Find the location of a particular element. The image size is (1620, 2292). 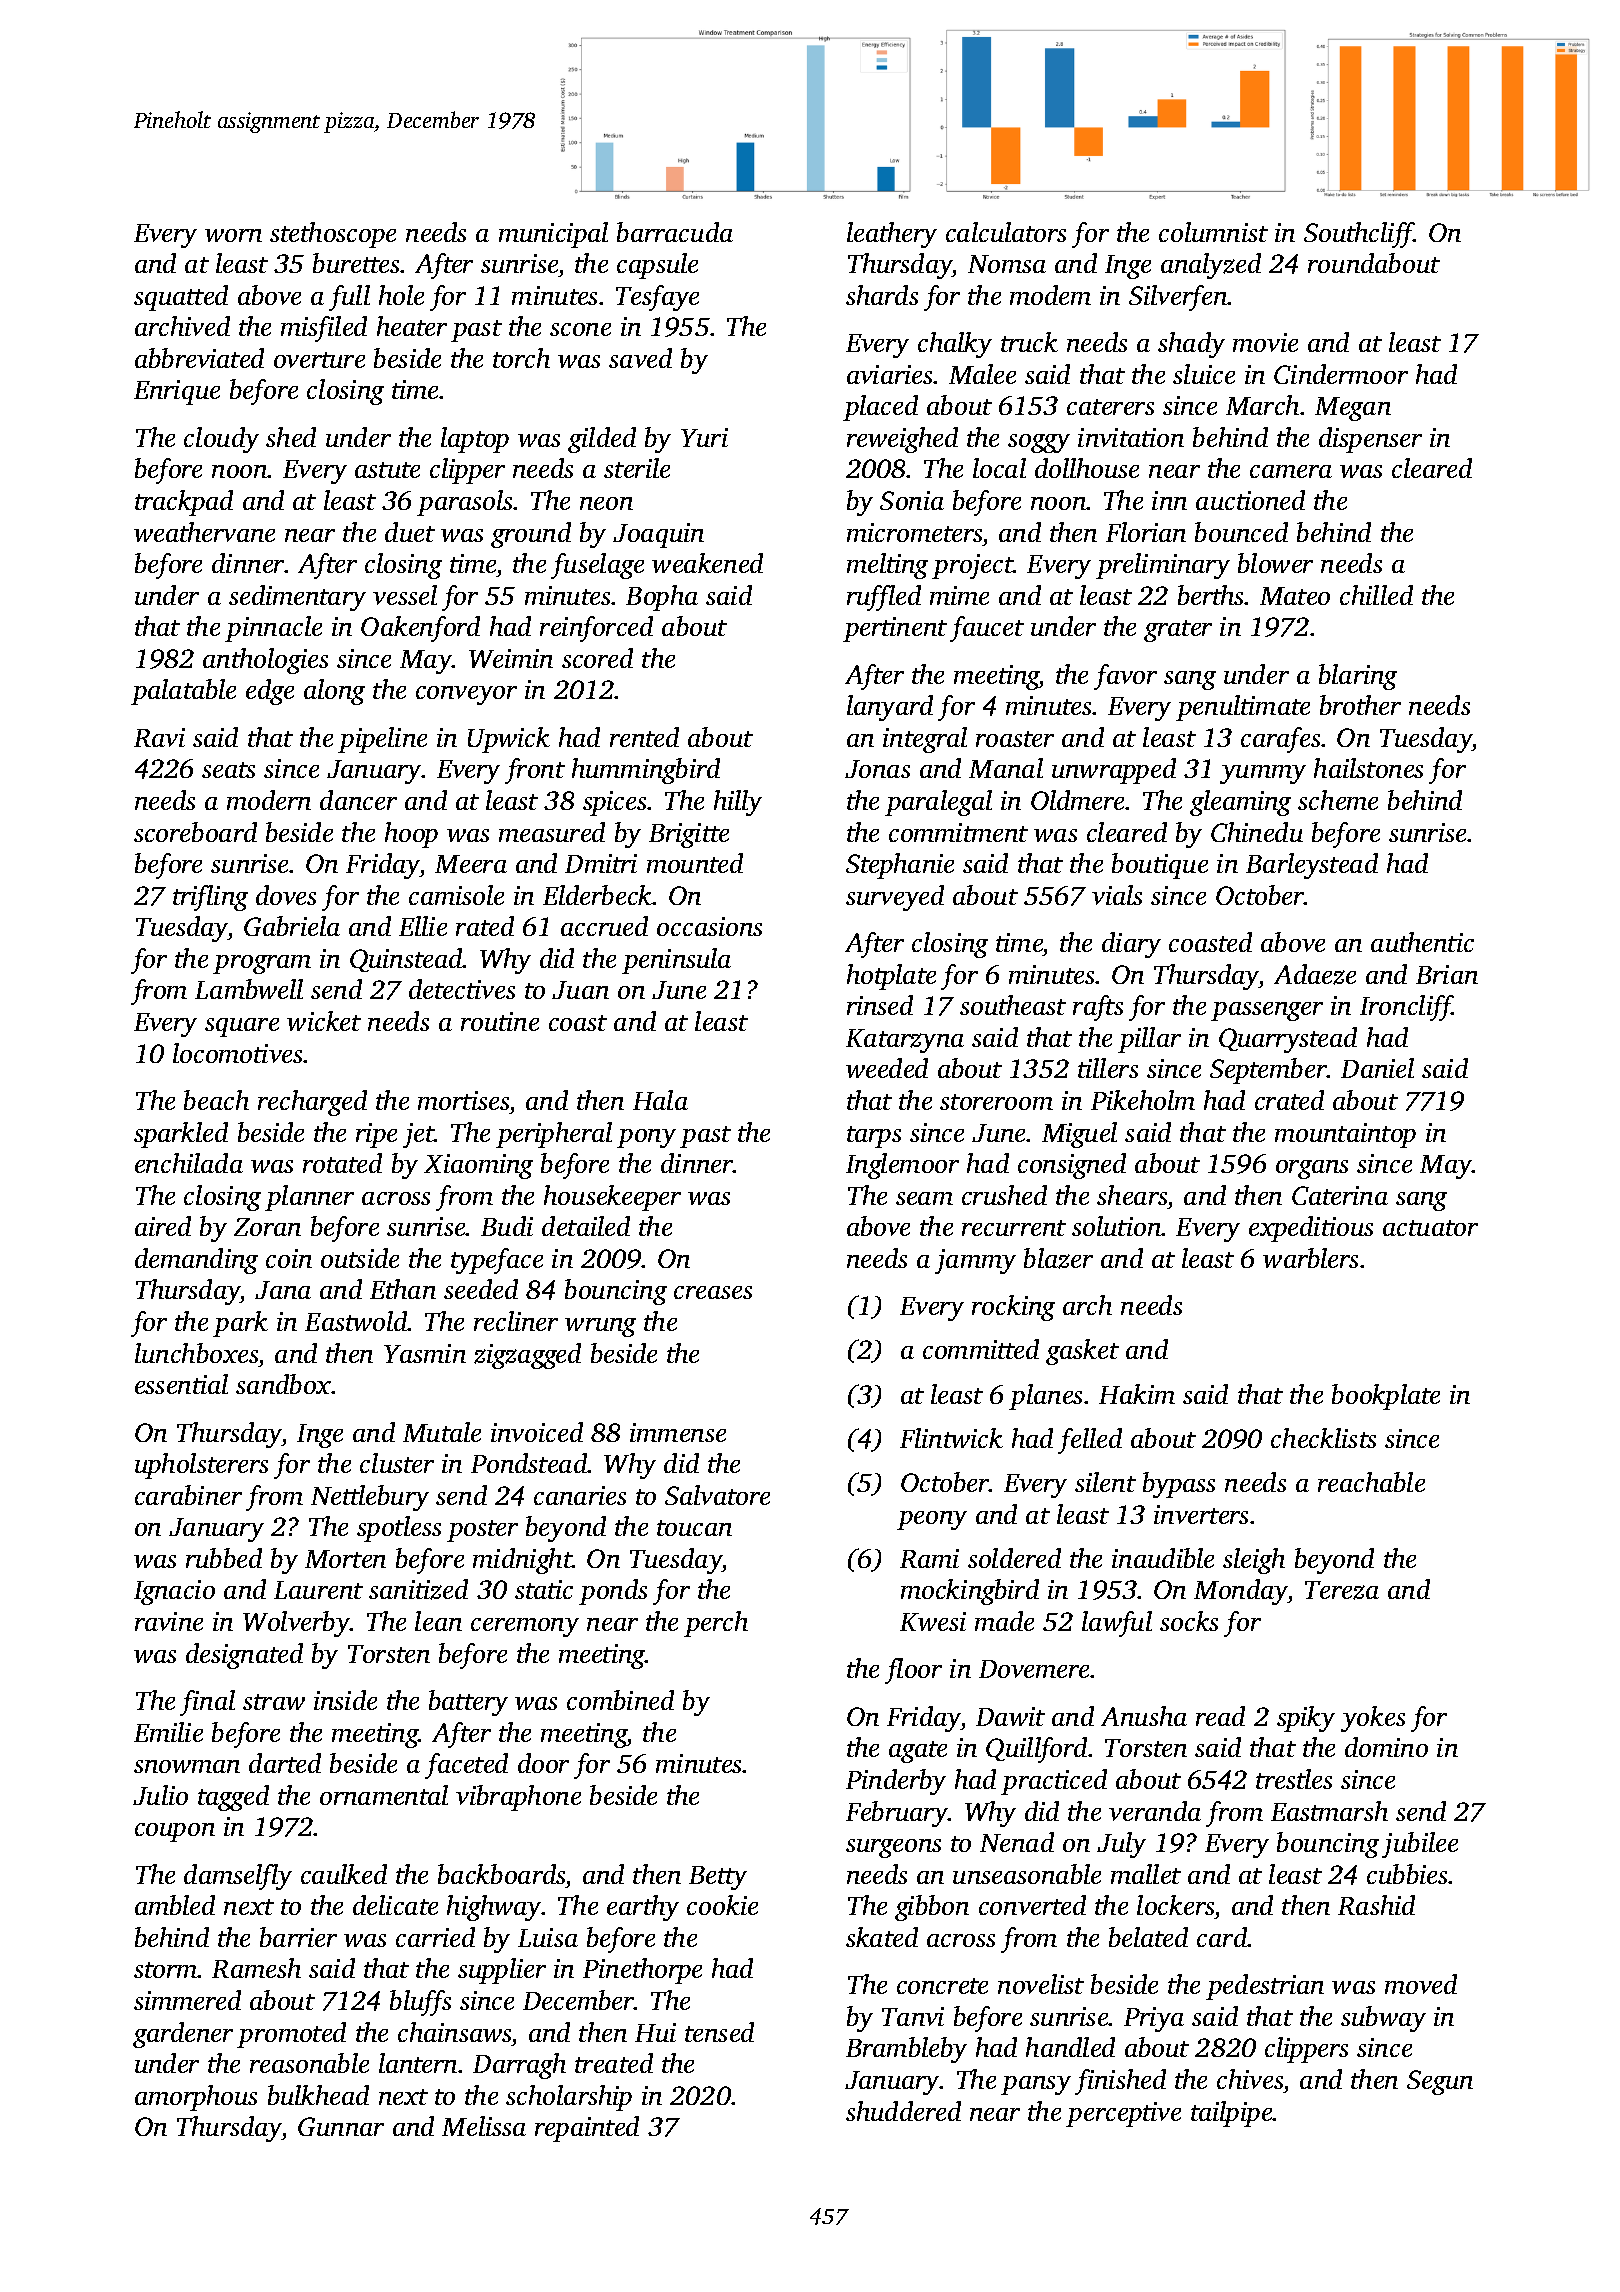

Gunnar is located at coordinates (341, 2126).
